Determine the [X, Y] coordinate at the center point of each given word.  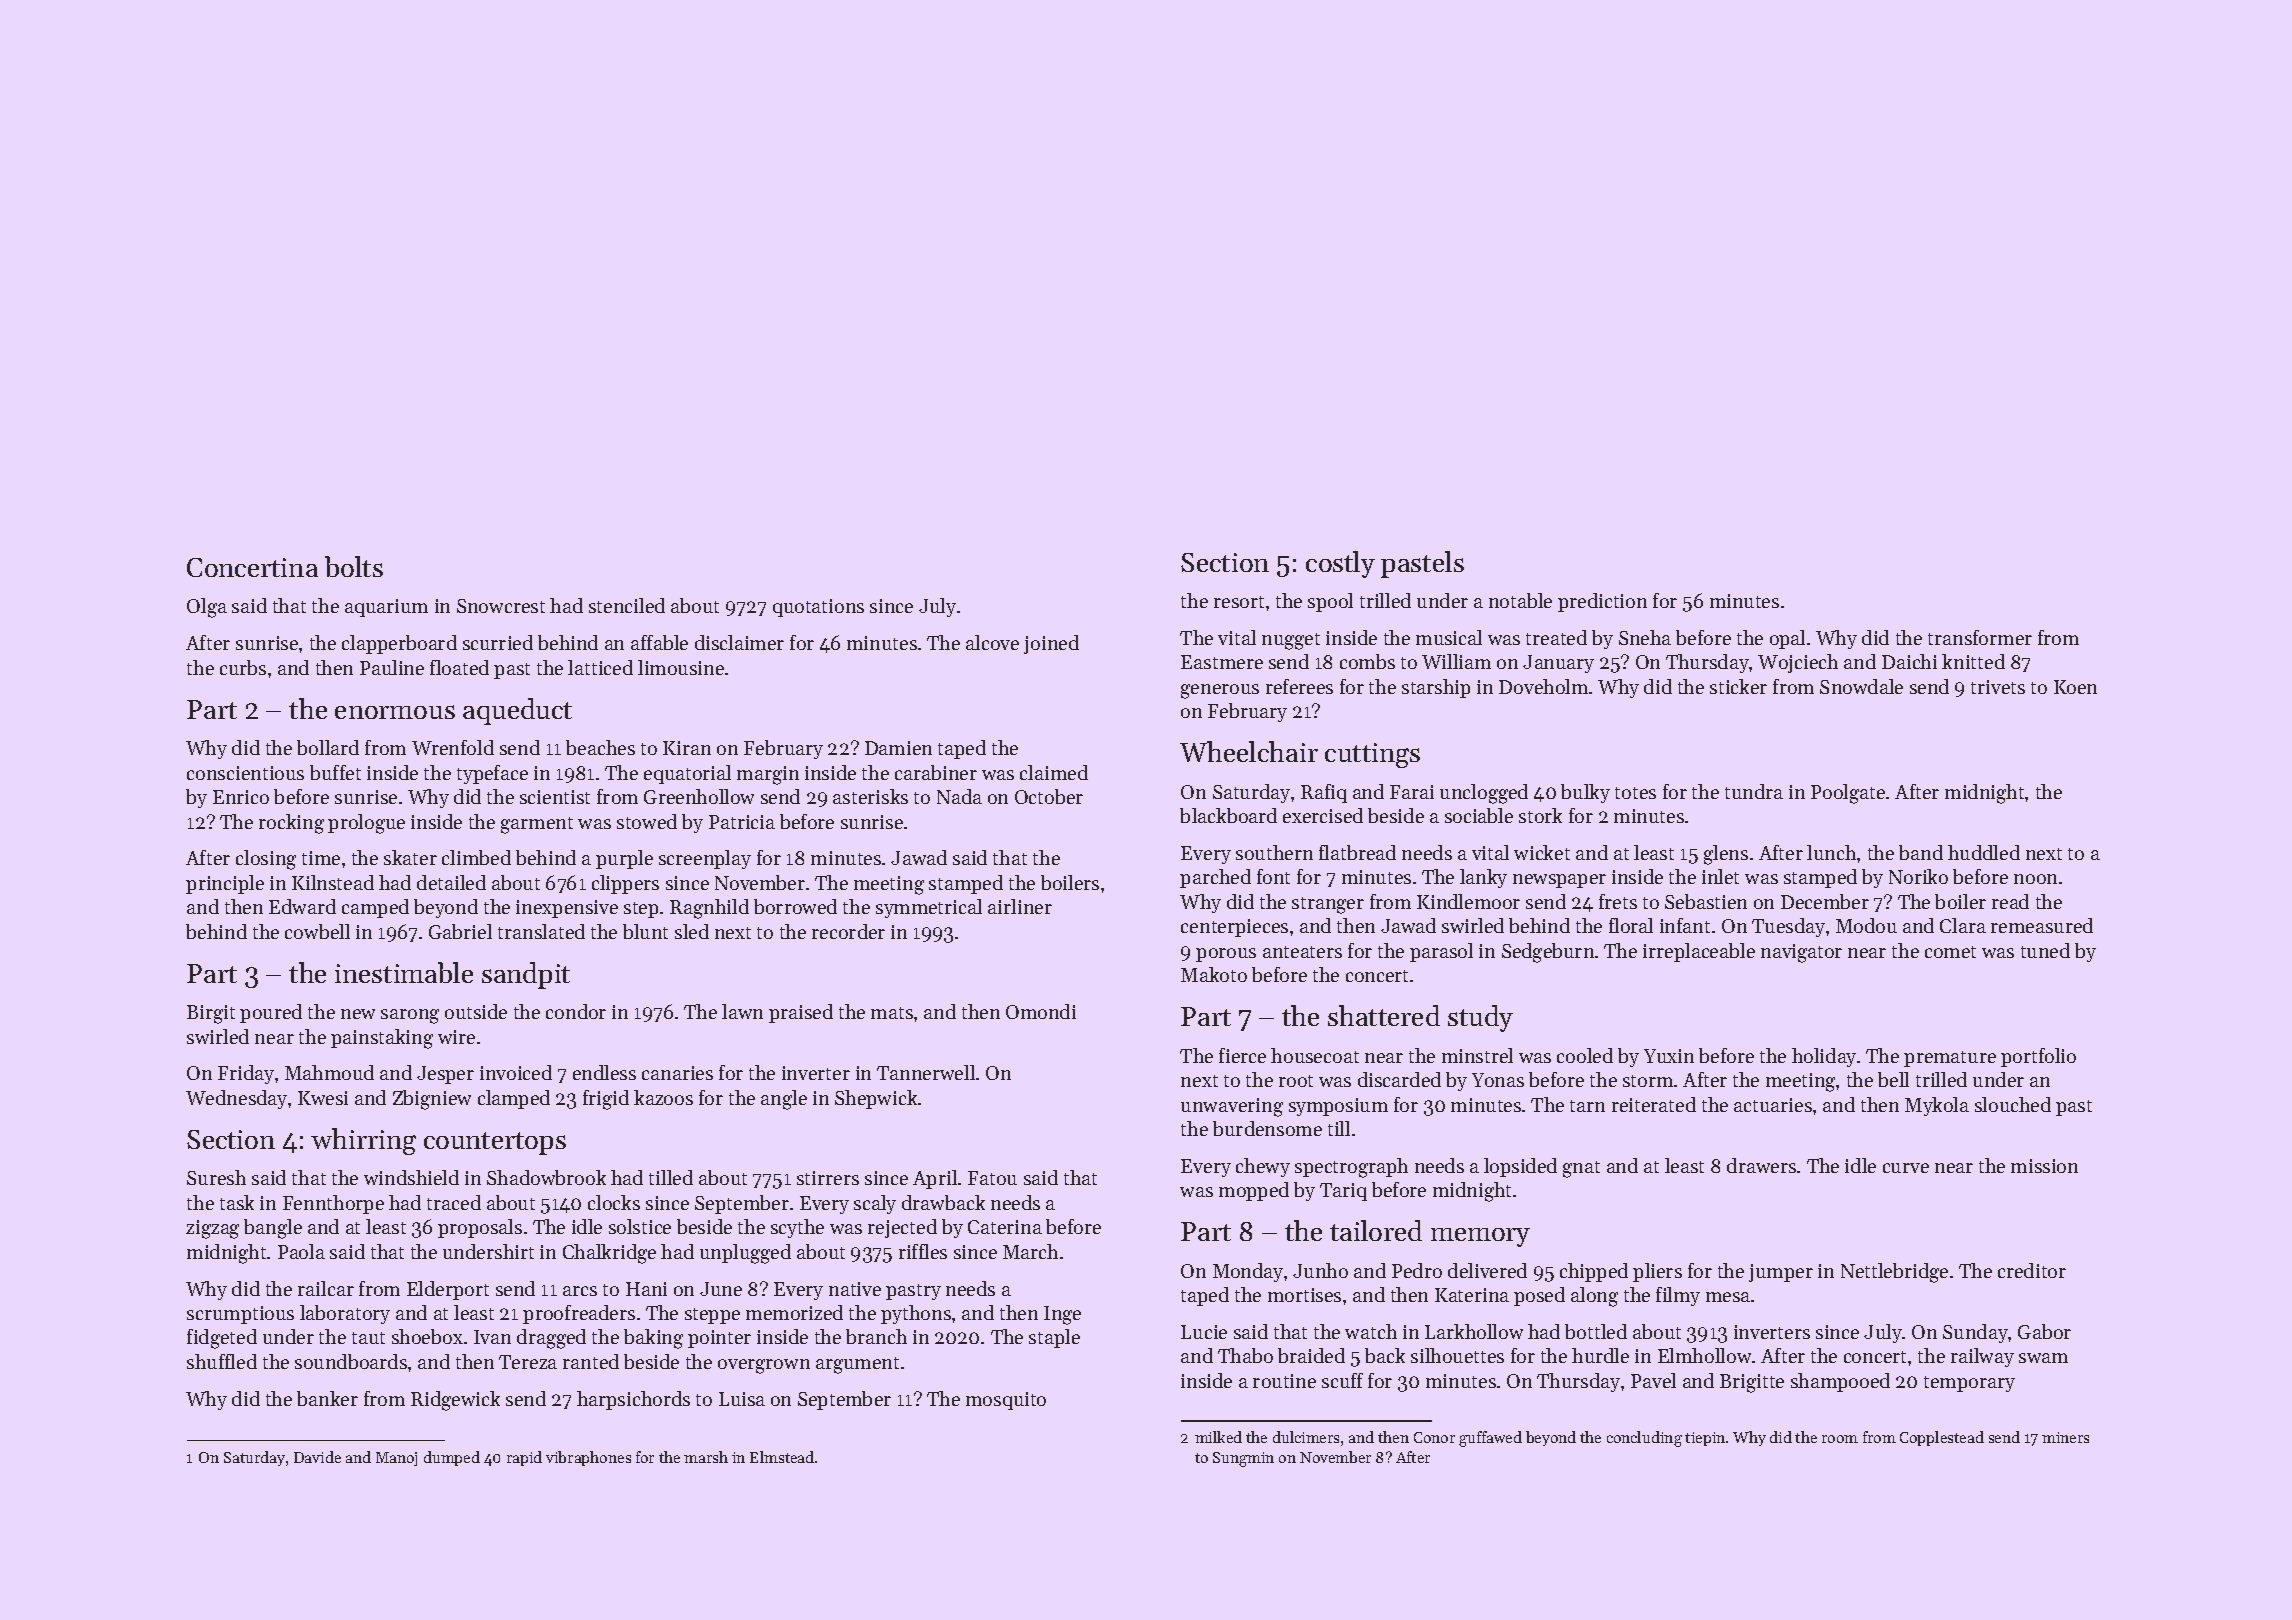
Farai [1412, 792]
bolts [354, 566]
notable [1520, 600]
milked [1218, 1437]
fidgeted [222, 1339]
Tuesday [1788, 927]
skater [410, 857]
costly [1340, 564]
